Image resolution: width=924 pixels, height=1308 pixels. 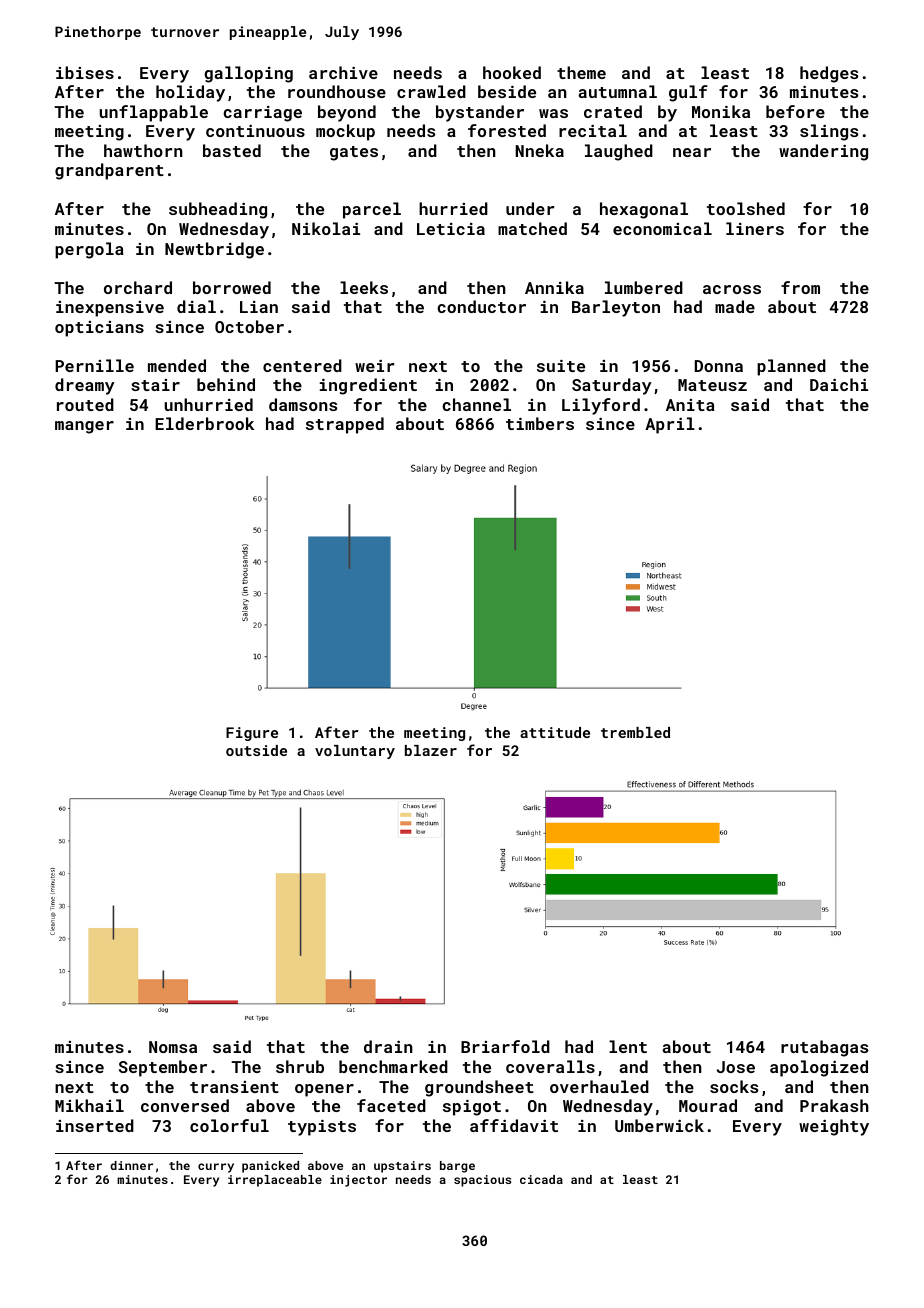 What do you see at coordinates (540, 423) in the document?
I see `timbers` at bounding box center [540, 423].
